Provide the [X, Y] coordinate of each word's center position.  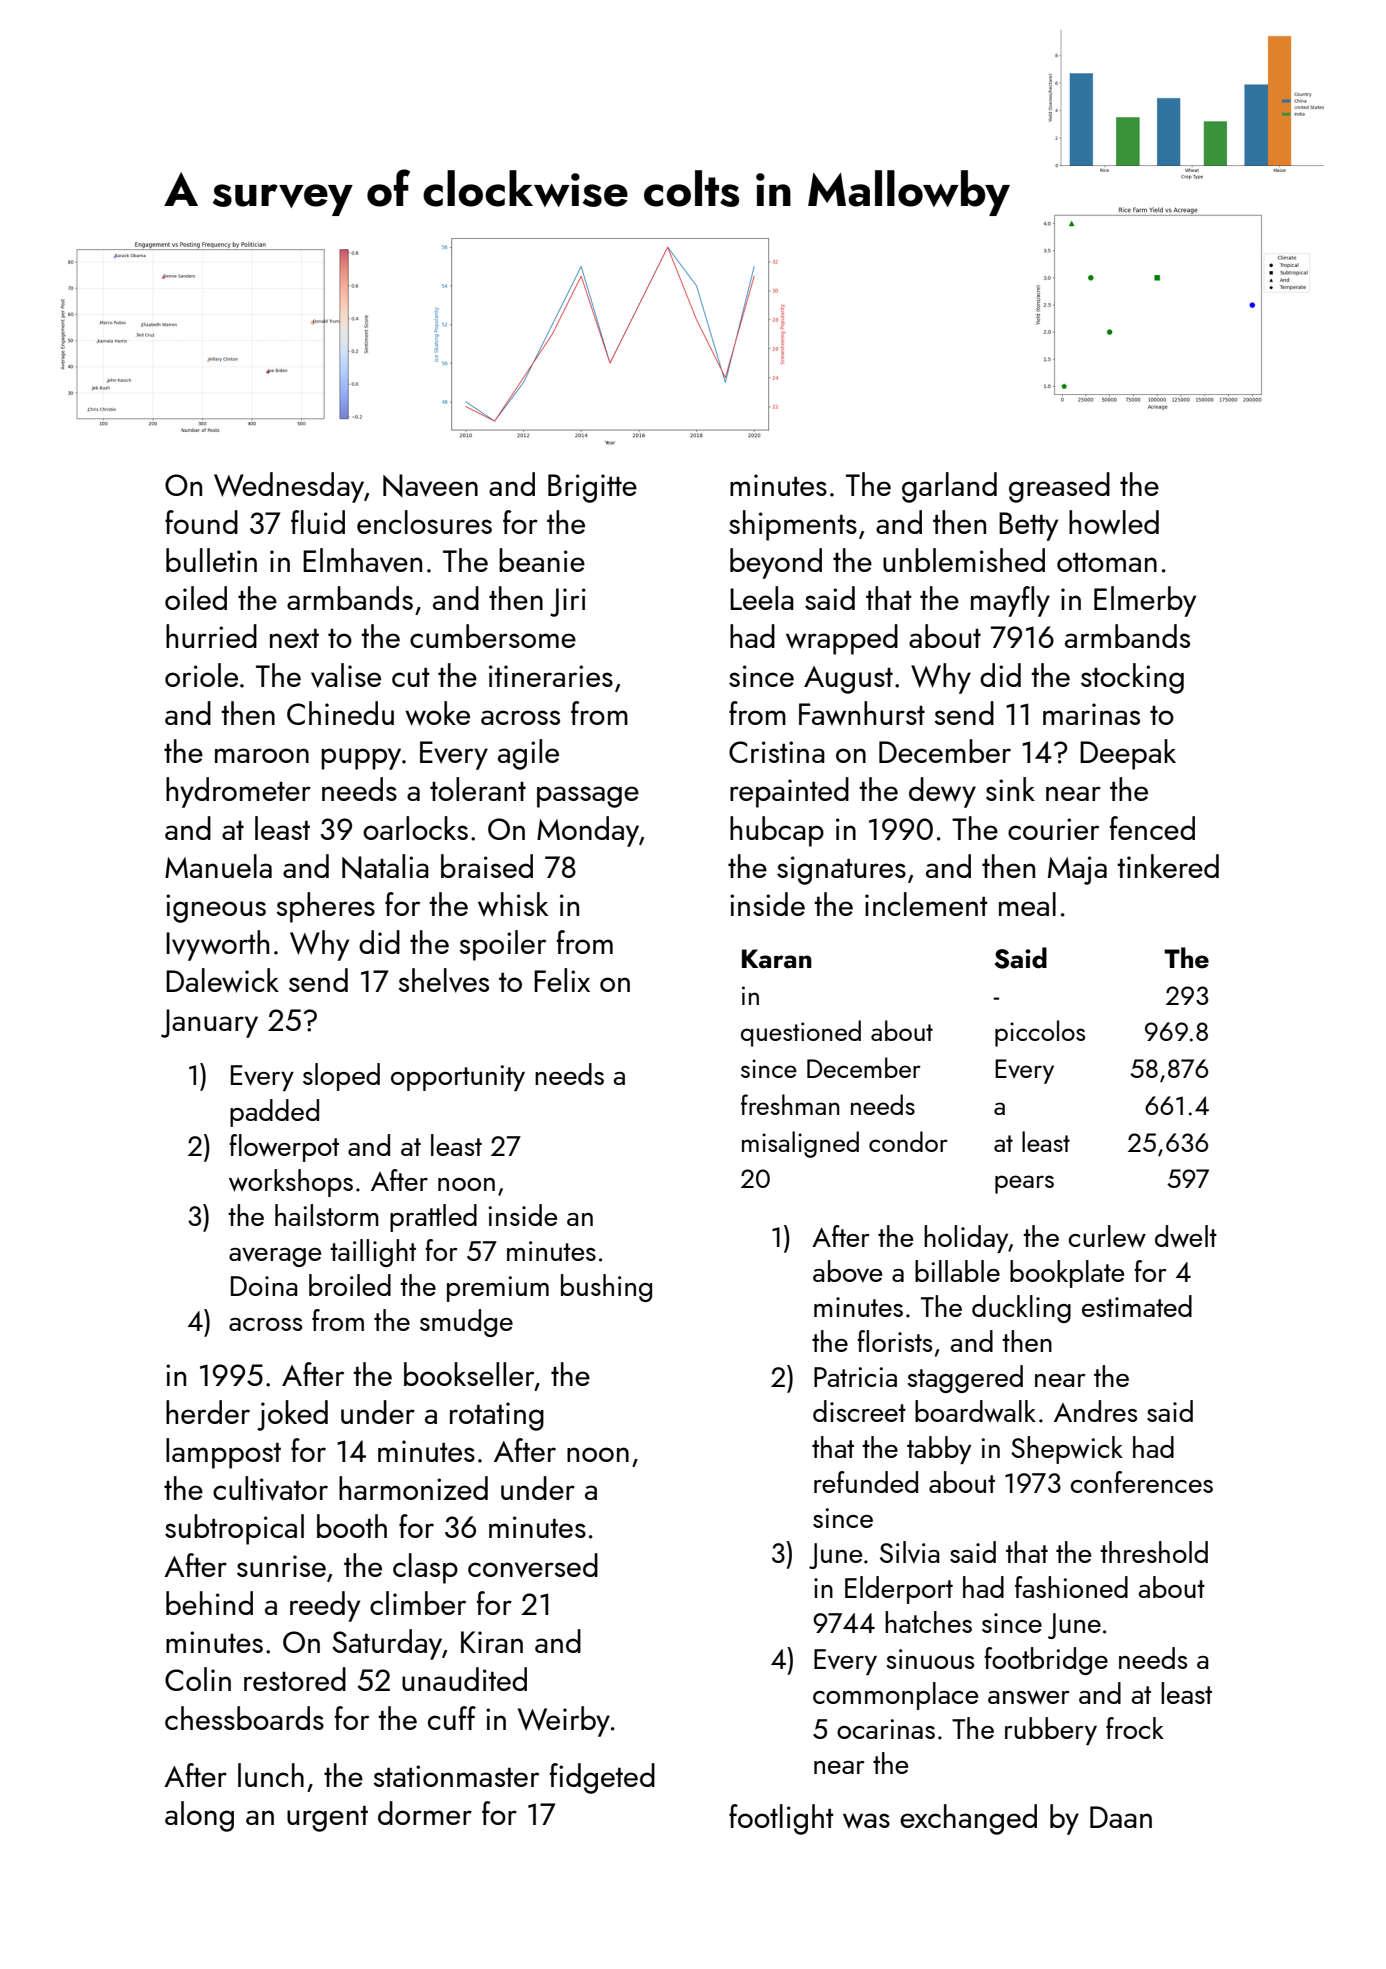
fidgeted [602, 1778]
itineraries [551, 676]
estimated [1137, 1306]
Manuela [218, 866]
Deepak [1128, 754]
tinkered [1168, 866]
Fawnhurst [862, 713]
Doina [264, 1286]
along [199, 1816]
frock [1135, 1728]
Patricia [855, 1377]
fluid [318, 522]
